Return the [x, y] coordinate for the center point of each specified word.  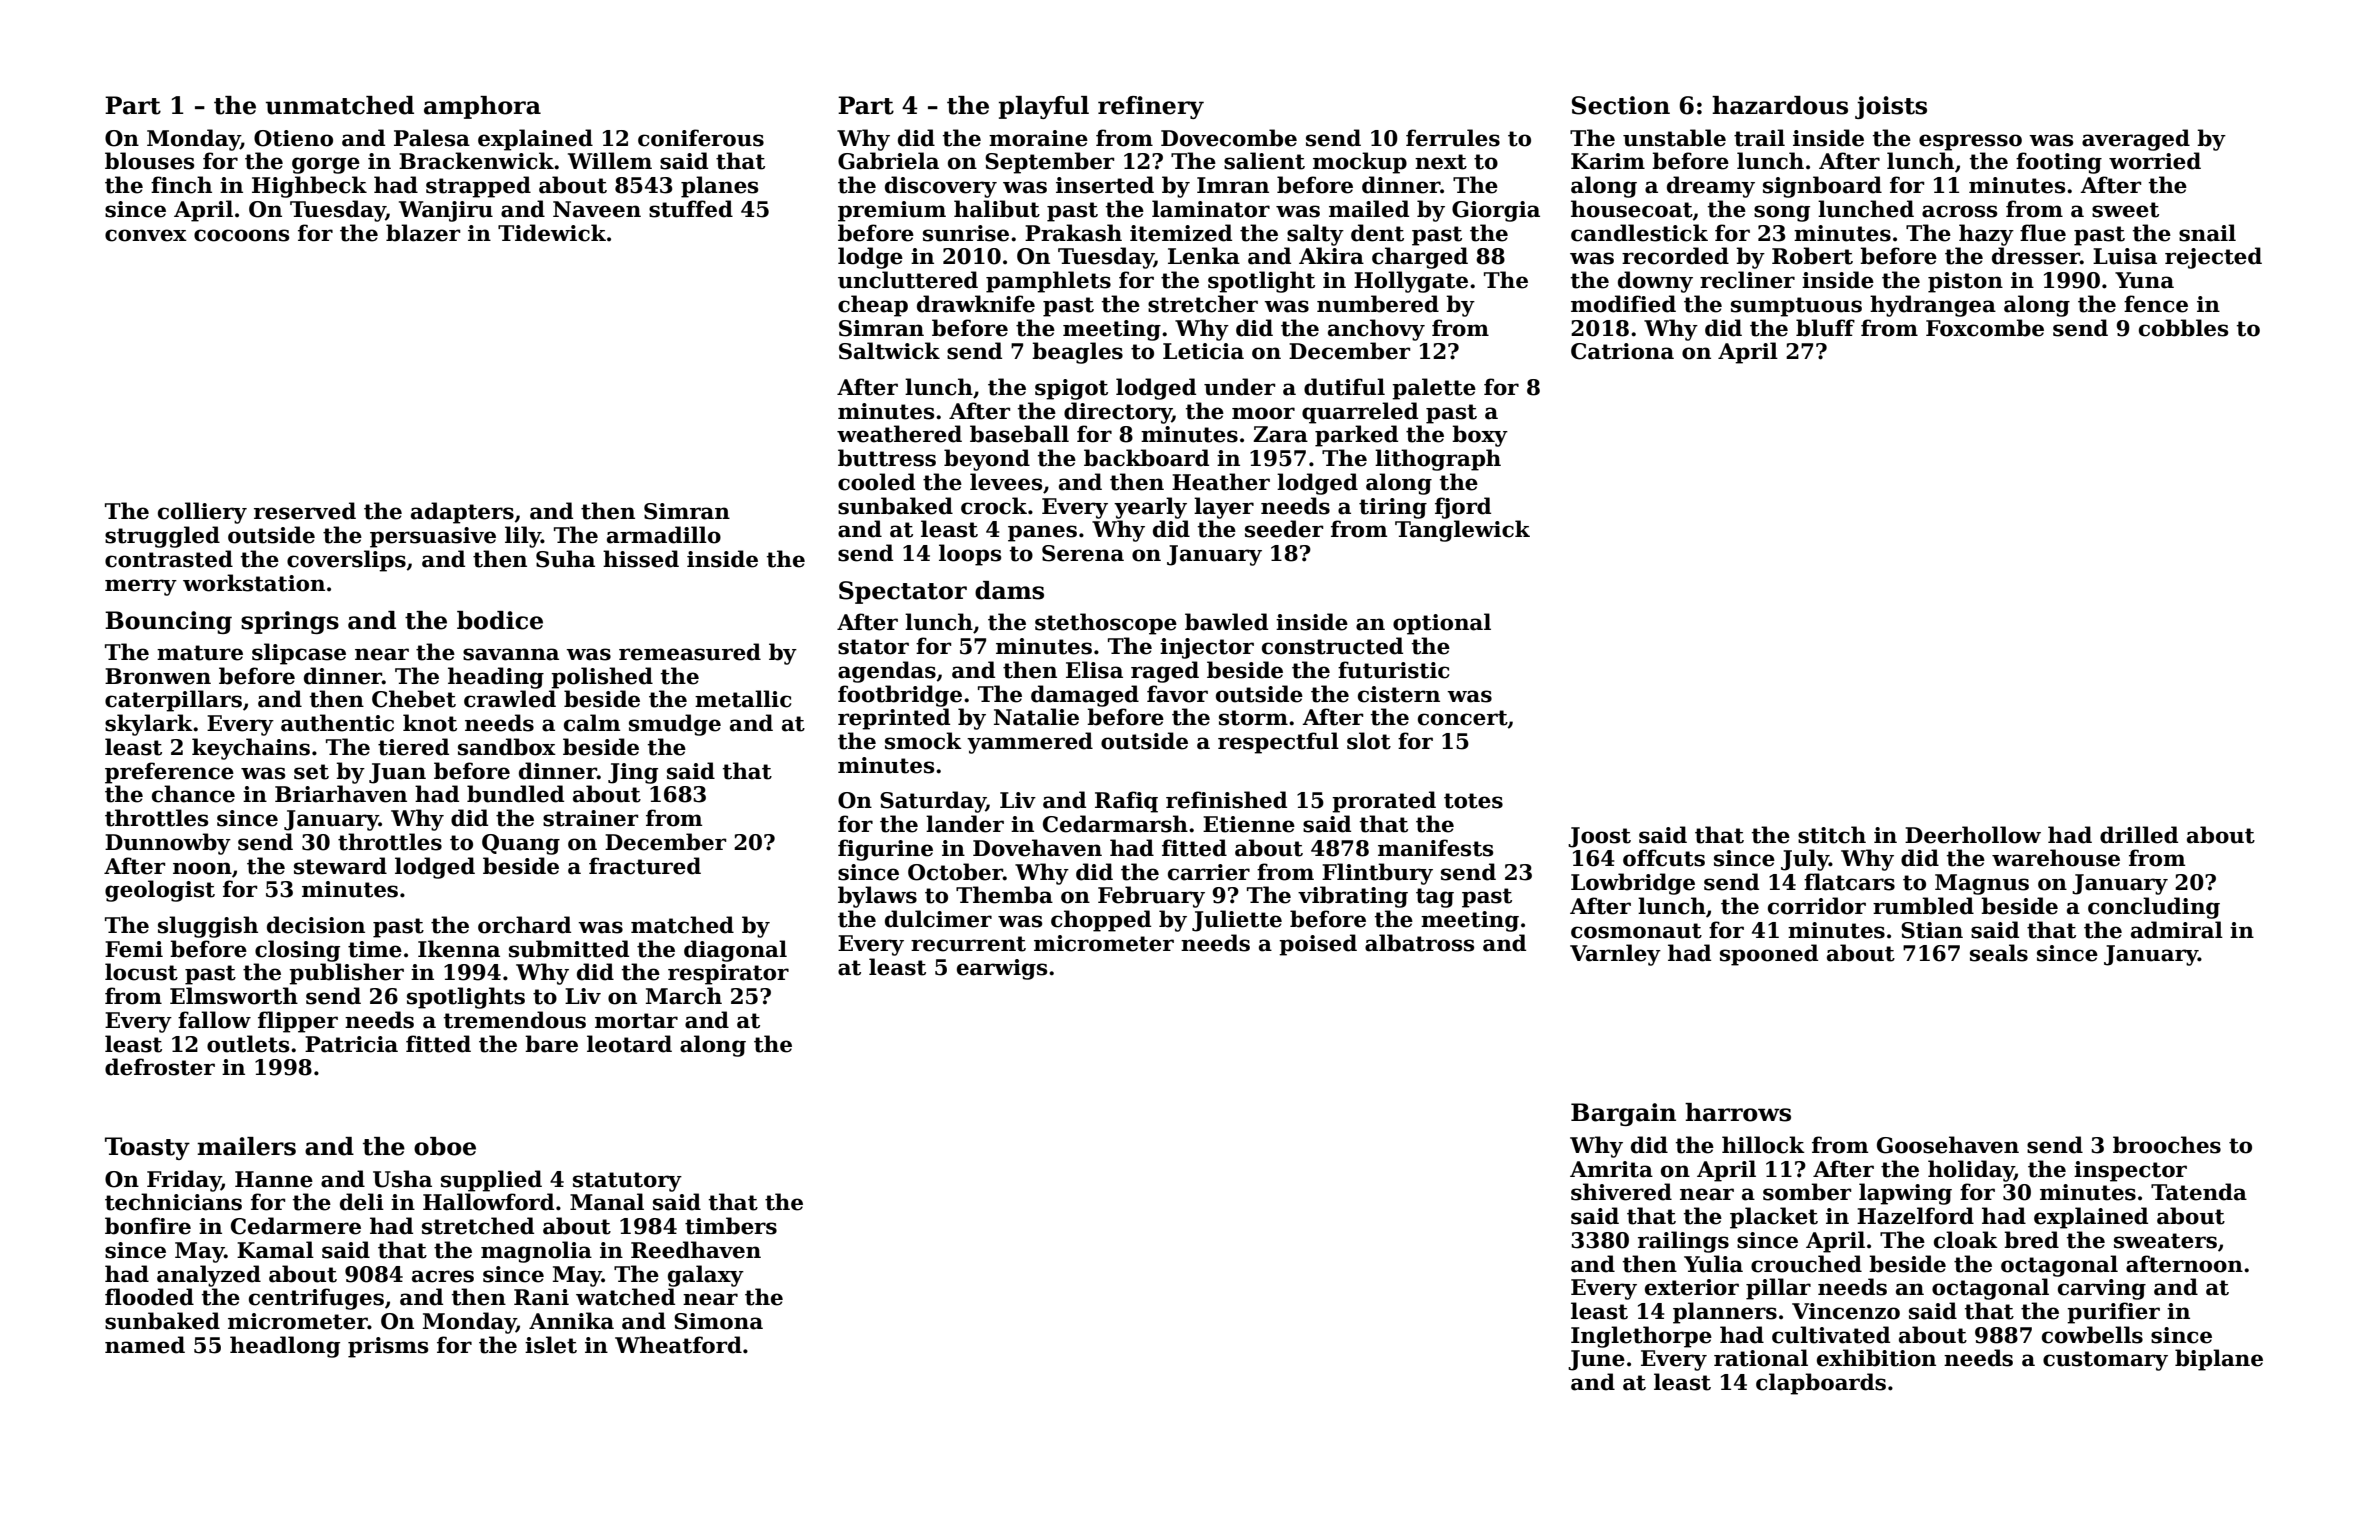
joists [1891, 107]
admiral [2177, 930]
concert [1463, 718]
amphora [482, 107]
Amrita [1611, 1169]
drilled [2139, 835]
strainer [591, 818]
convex [146, 235]
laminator [1211, 209]
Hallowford [488, 1202]
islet [551, 1345]
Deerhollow [1973, 835]
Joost [1599, 837]
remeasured [690, 652]
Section [1621, 105]
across [1959, 211]
